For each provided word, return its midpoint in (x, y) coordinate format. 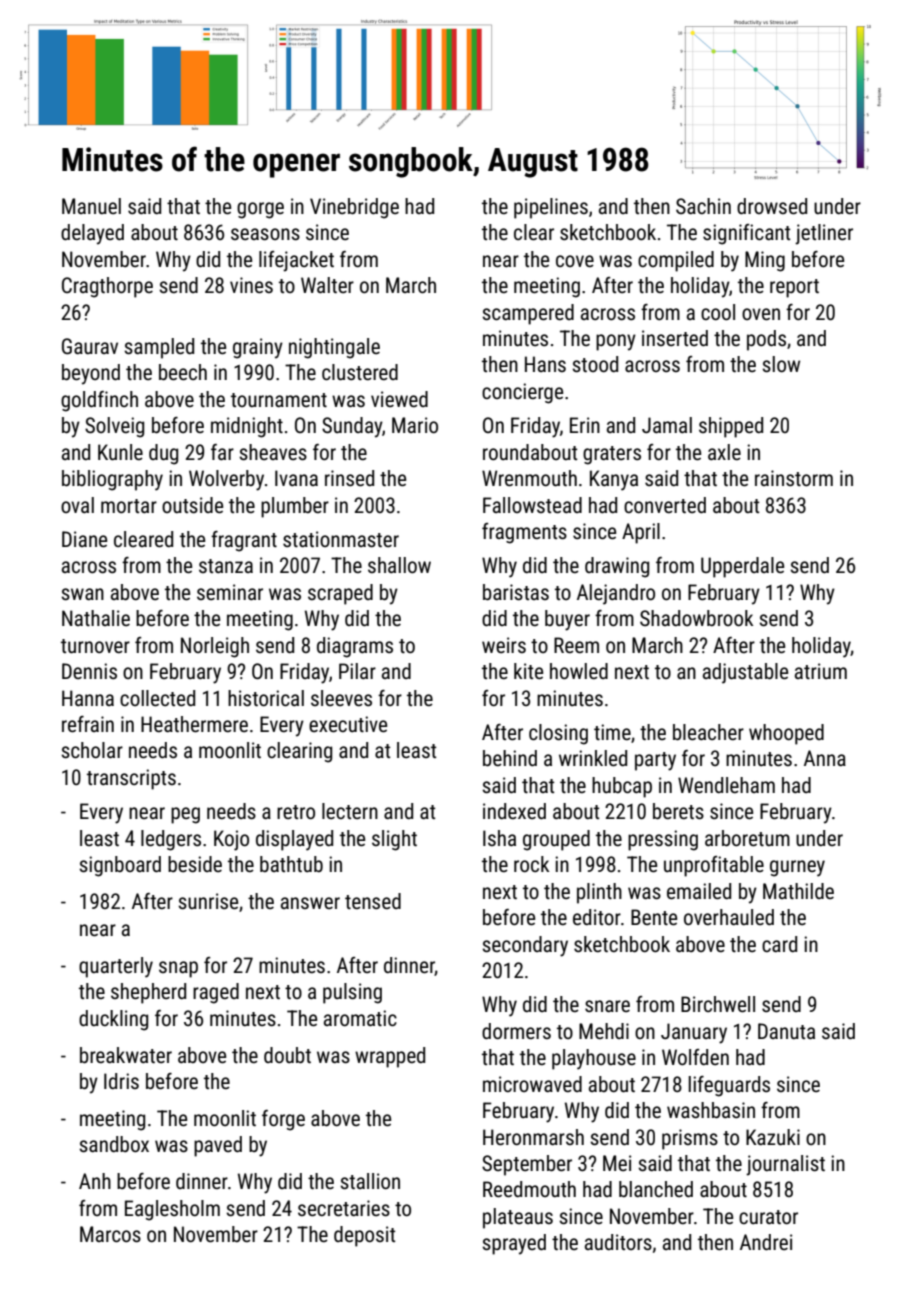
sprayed (514, 1244)
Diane (84, 539)
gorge (260, 210)
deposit (365, 1236)
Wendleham (726, 785)
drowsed (772, 206)
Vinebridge (354, 208)
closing (558, 734)
